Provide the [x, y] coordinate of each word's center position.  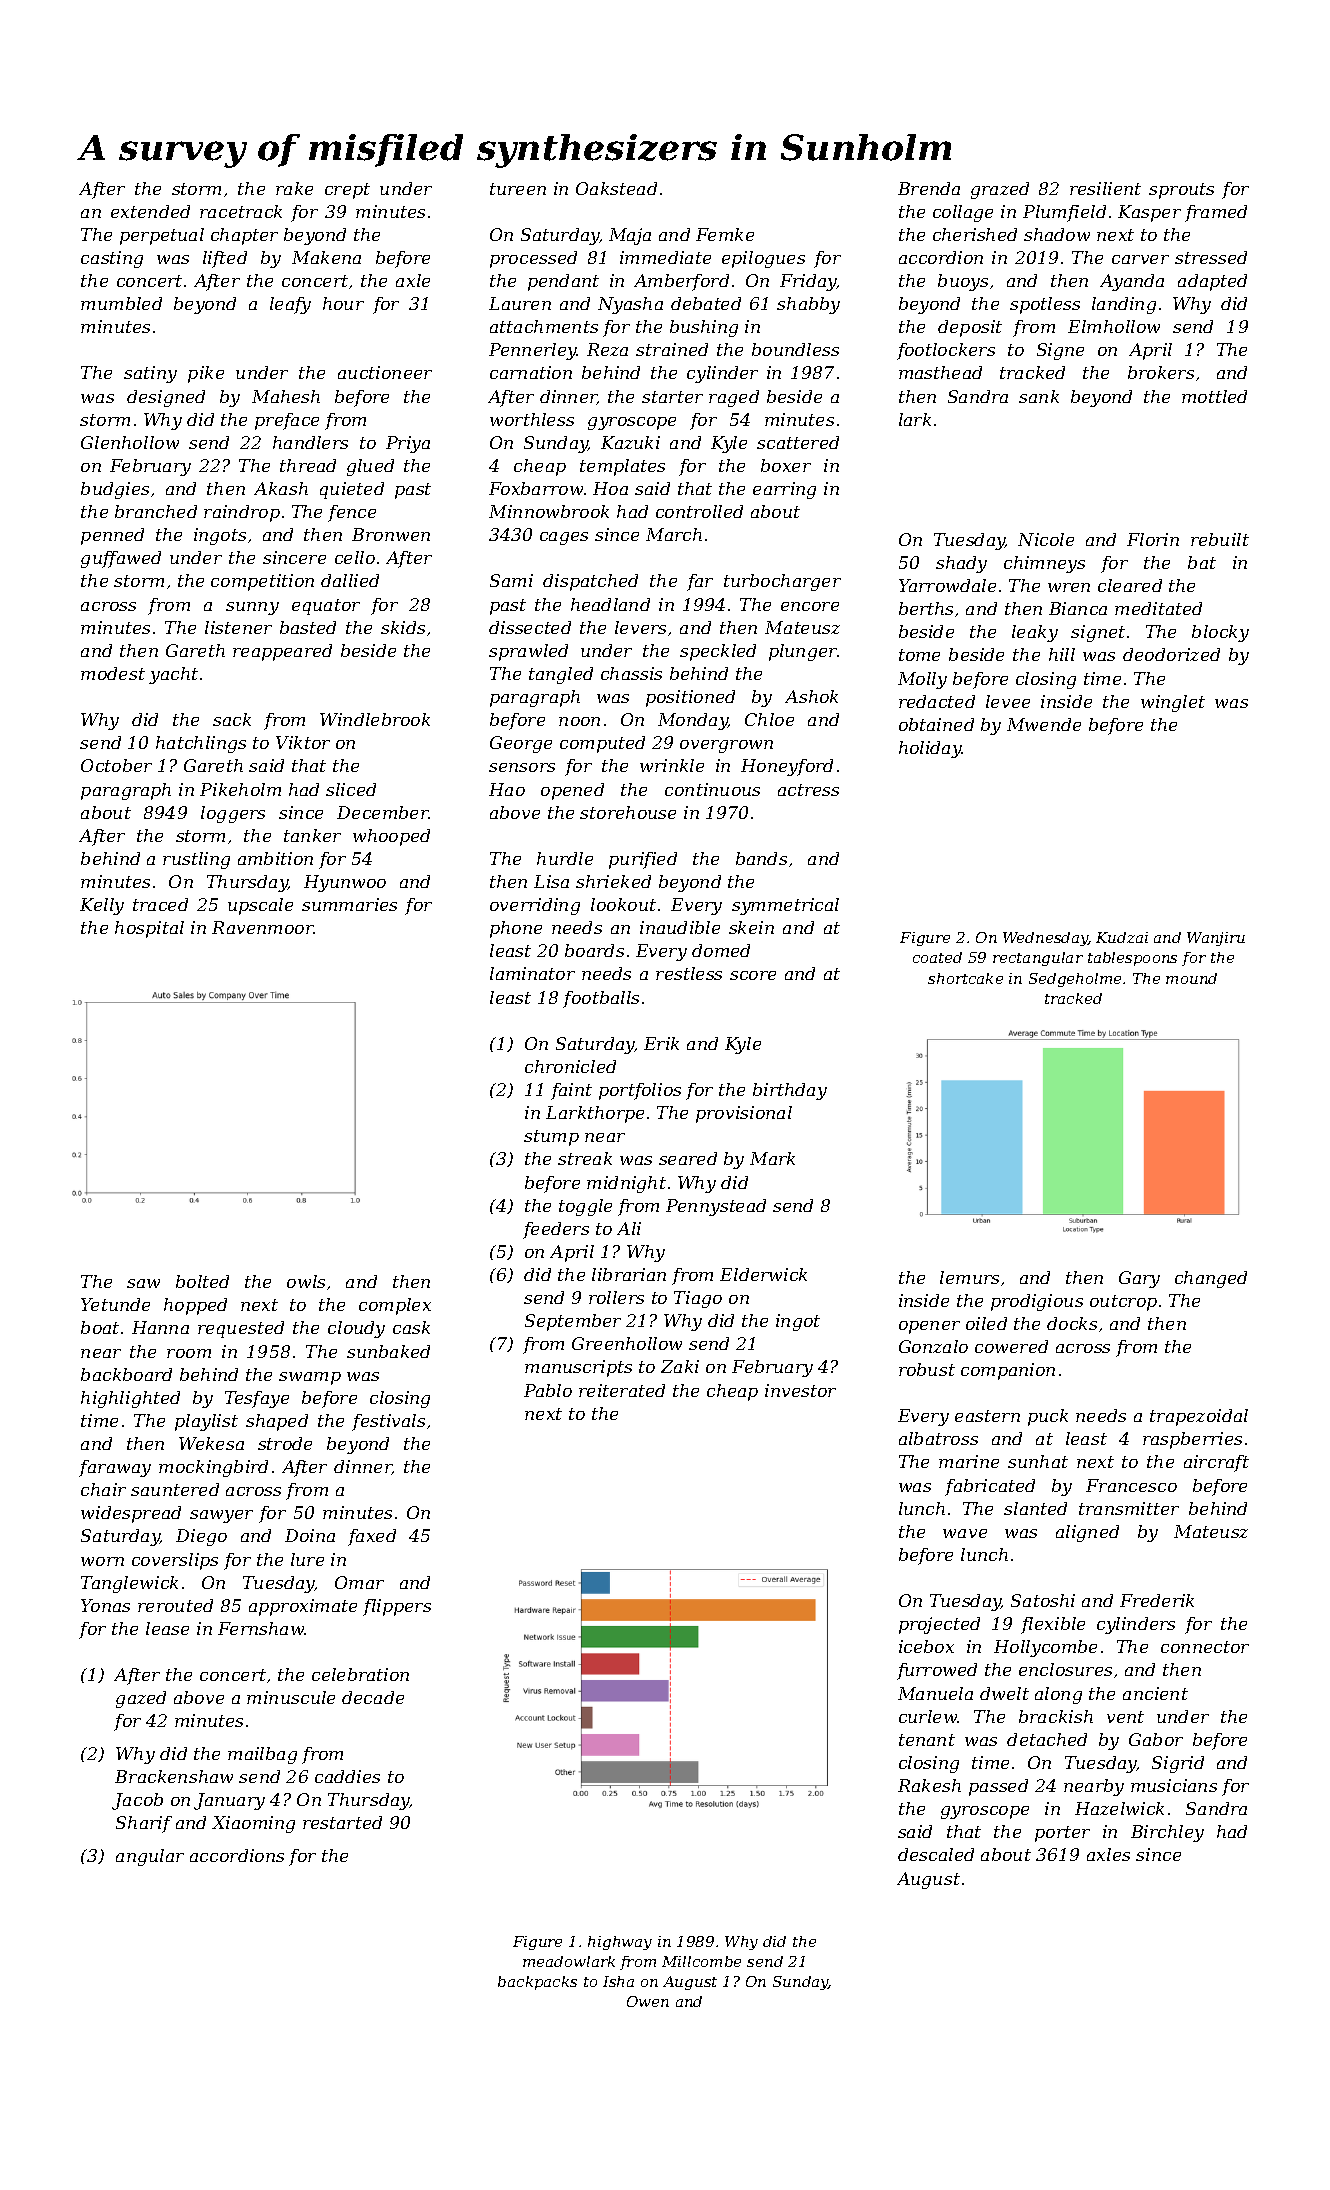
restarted [342, 1822]
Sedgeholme [1075, 980]
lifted [225, 259]
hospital [149, 929]
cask [411, 1327]
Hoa [610, 488]
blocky [1220, 633]
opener [929, 1327]
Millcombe [701, 1961]
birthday [790, 1091]
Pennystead [716, 1207]
